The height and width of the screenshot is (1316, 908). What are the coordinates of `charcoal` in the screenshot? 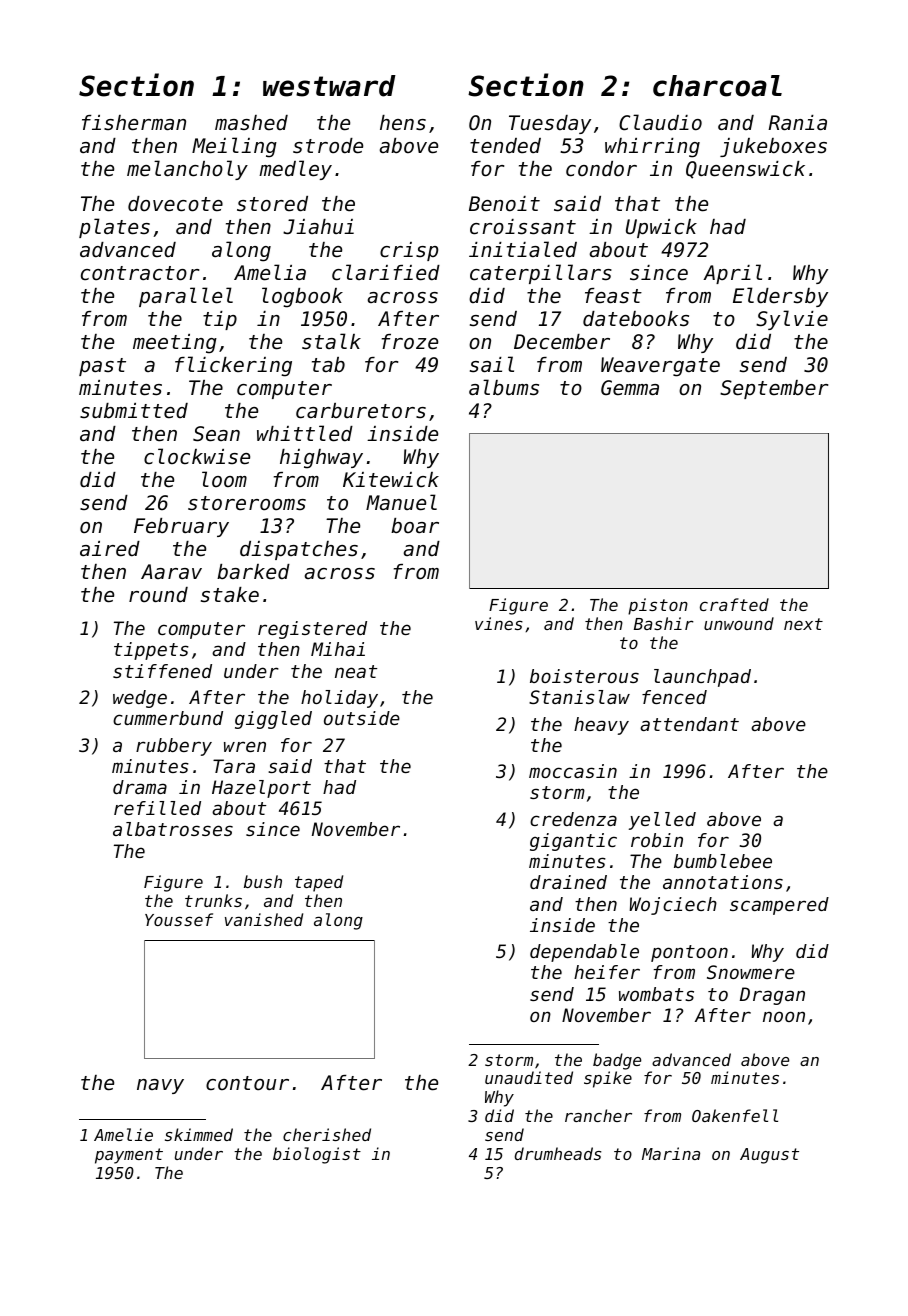 It's located at (717, 86).
